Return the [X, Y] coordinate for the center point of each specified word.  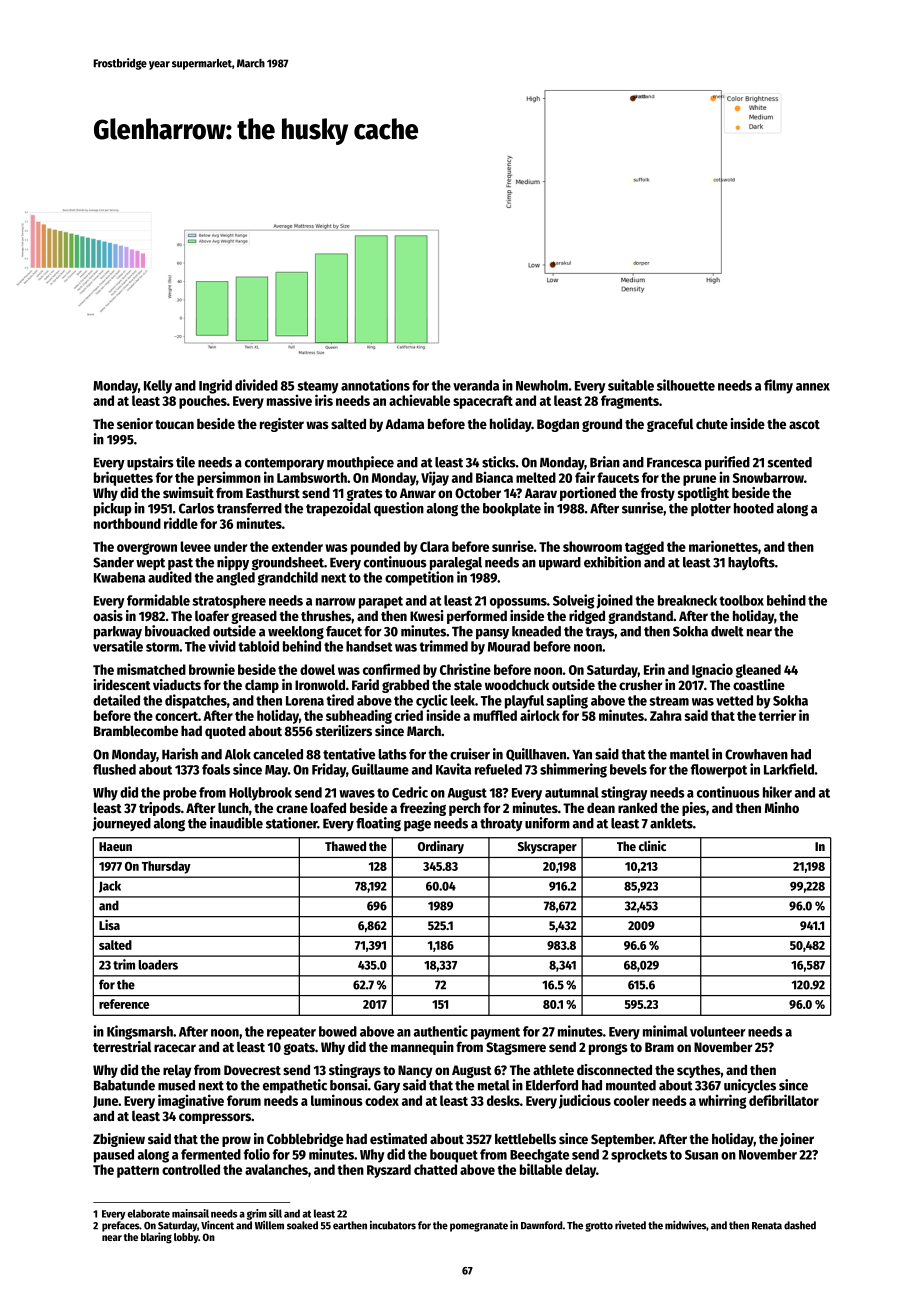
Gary [387, 1086]
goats [299, 1049]
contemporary [284, 464]
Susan [701, 1155]
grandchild [288, 578]
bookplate [512, 509]
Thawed [345, 846]
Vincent [217, 1225]
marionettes [723, 546]
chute [712, 423]
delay [580, 1171]
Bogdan [558, 425]
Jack [110, 887]
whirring [723, 1101]
